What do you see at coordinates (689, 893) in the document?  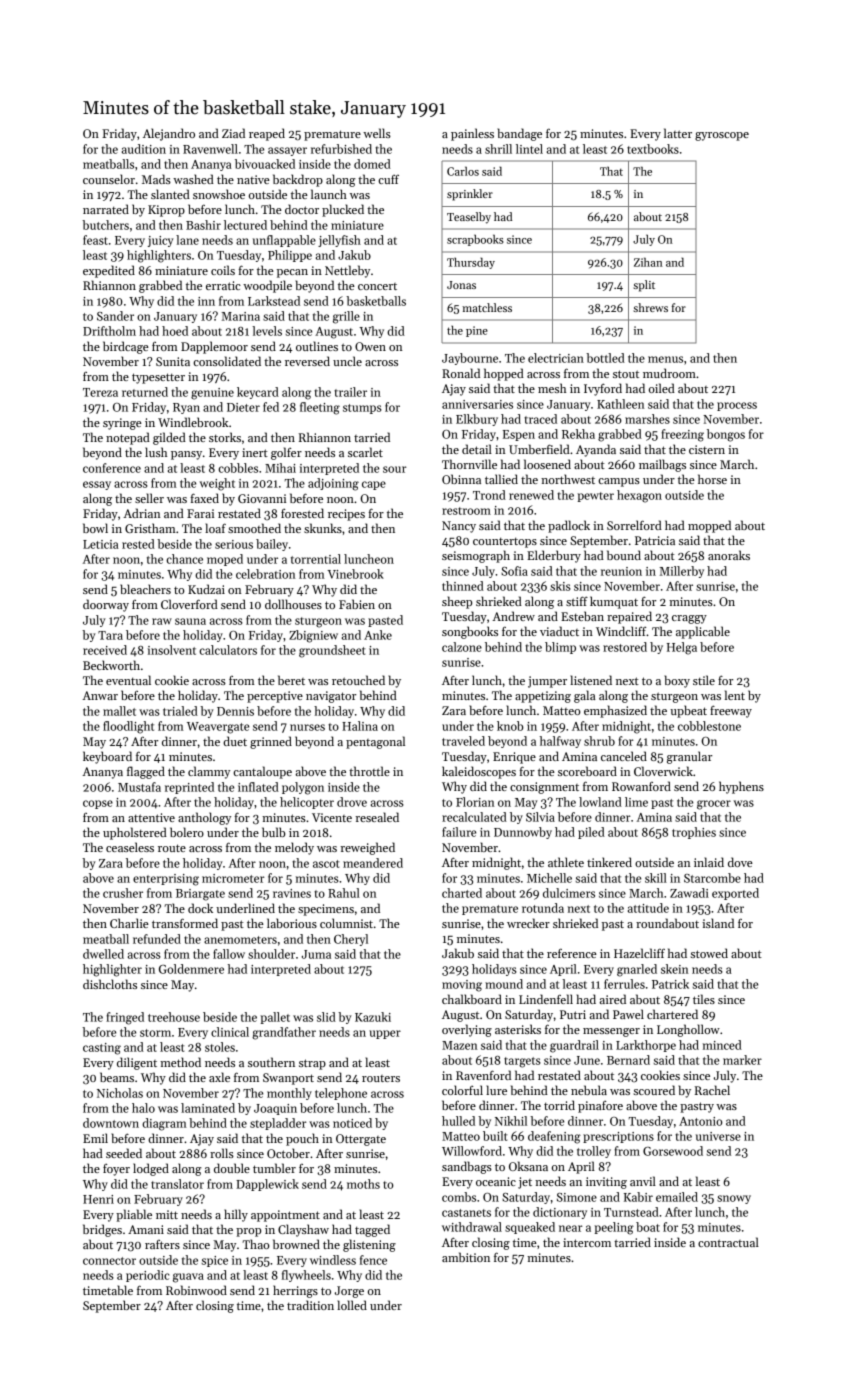 I see `Zawadi` at bounding box center [689, 893].
